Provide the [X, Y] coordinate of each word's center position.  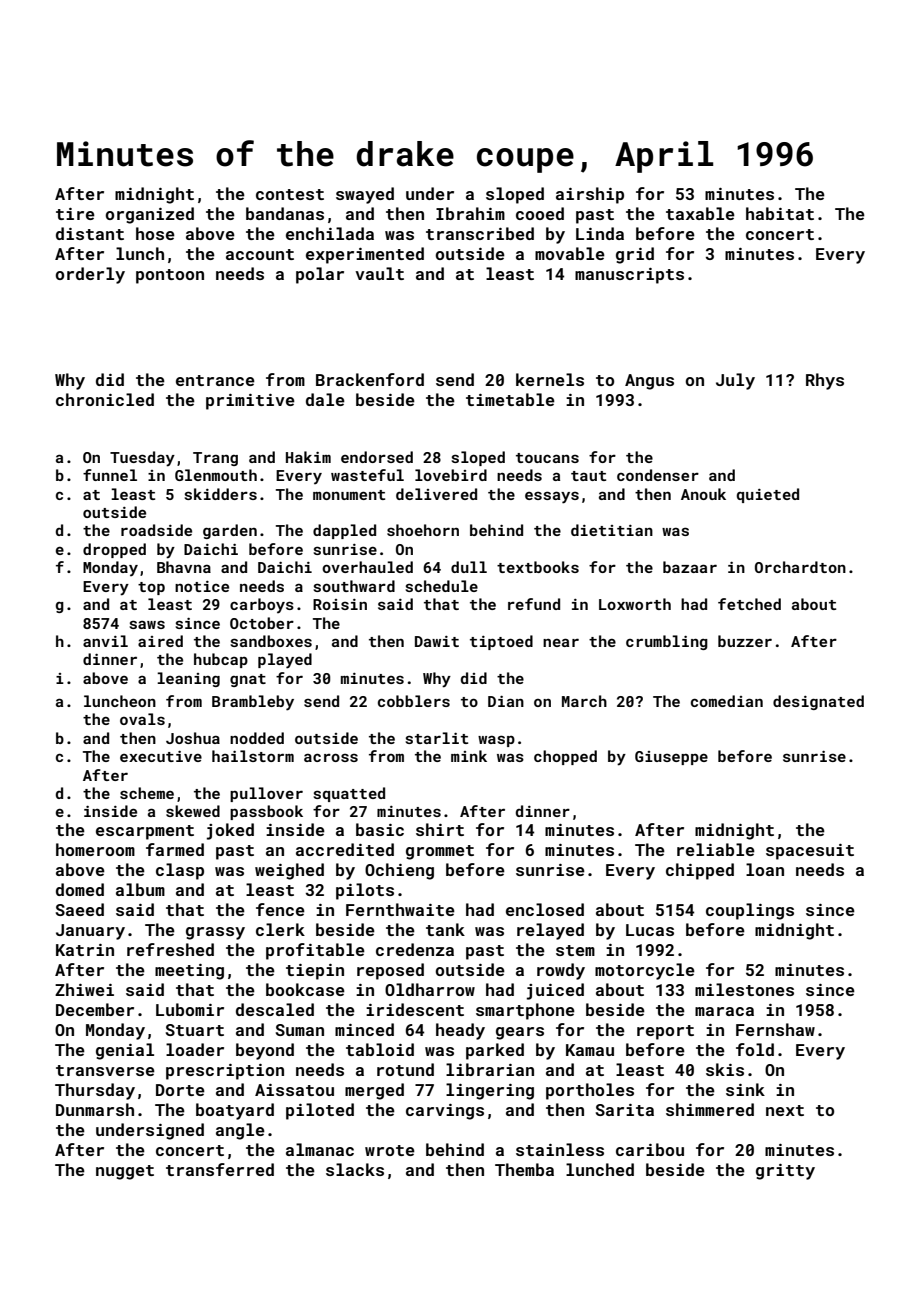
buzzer [745, 641]
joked [230, 831]
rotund [405, 1069]
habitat [780, 213]
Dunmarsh [95, 1109]
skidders [220, 494]
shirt [440, 829]
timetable [510, 399]
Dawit [437, 641]
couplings [750, 911]
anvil [105, 641]
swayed [365, 195]
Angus [649, 382]
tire [75, 214]
